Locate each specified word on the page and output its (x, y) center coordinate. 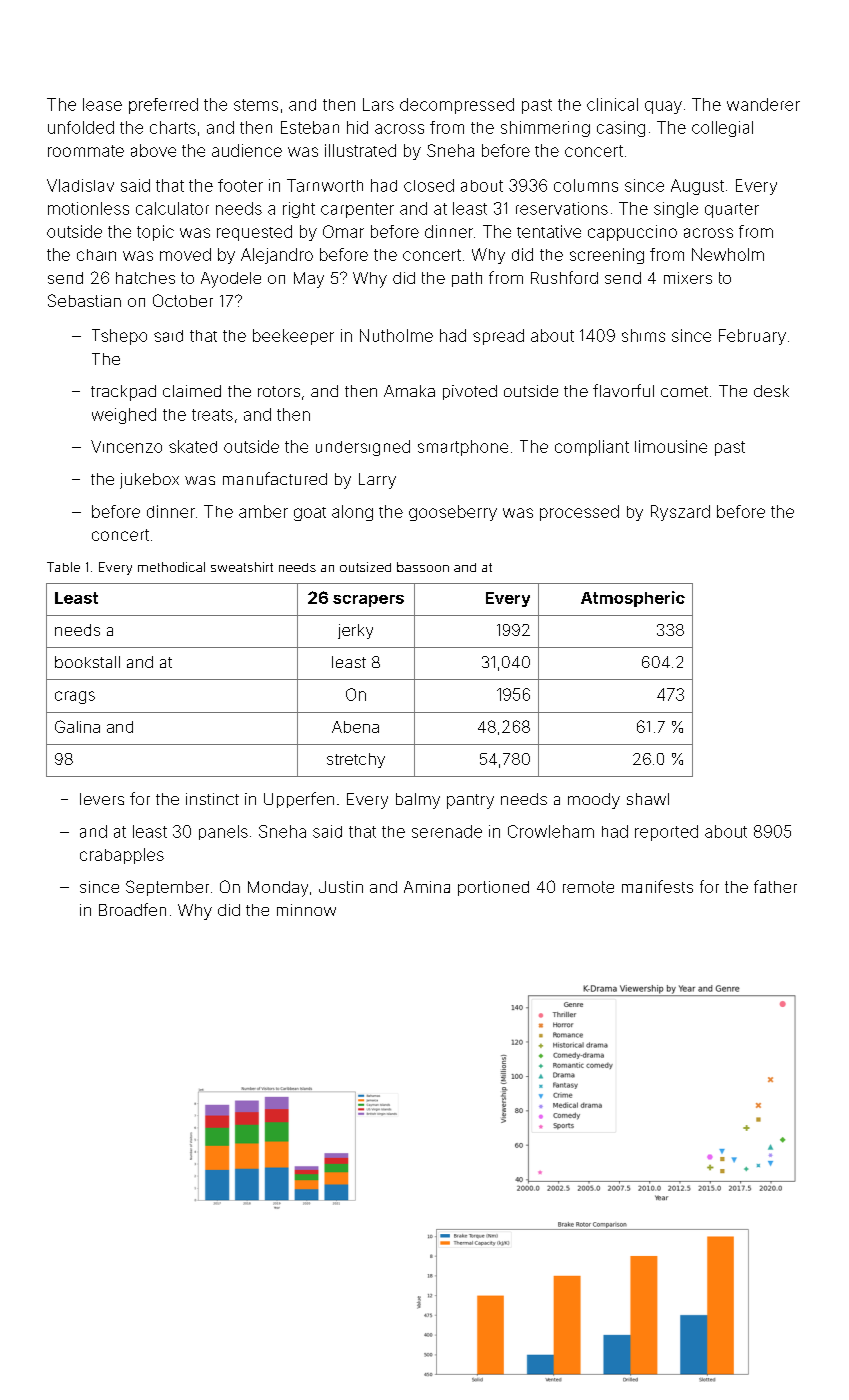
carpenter (357, 210)
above (153, 150)
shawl (648, 799)
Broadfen (132, 909)
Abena (355, 727)
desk (771, 391)
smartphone (463, 448)
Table (63, 567)
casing (621, 129)
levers (102, 799)
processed (579, 513)
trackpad (123, 393)
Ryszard (680, 513)
